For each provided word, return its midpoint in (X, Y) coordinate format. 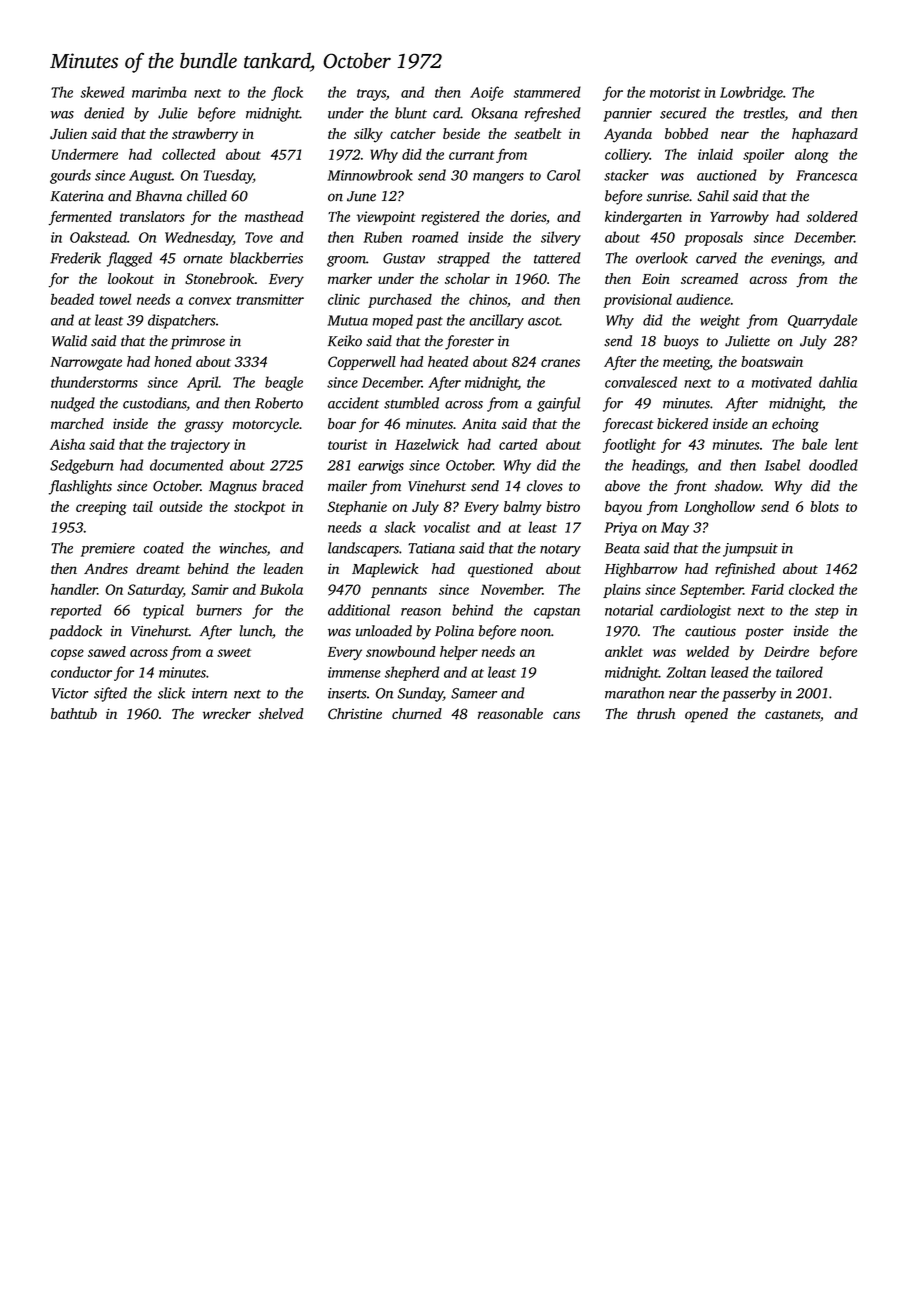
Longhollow (719, 508)
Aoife (487, 93)
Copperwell (362, 363)
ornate (203, 259)
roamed (435, 237)
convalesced (641, 382)
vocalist (447, 527)
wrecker (227, 713)
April (202, 383)
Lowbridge (751, 93)
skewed (102, 92)
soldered (832, 216)
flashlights (80, 487)
